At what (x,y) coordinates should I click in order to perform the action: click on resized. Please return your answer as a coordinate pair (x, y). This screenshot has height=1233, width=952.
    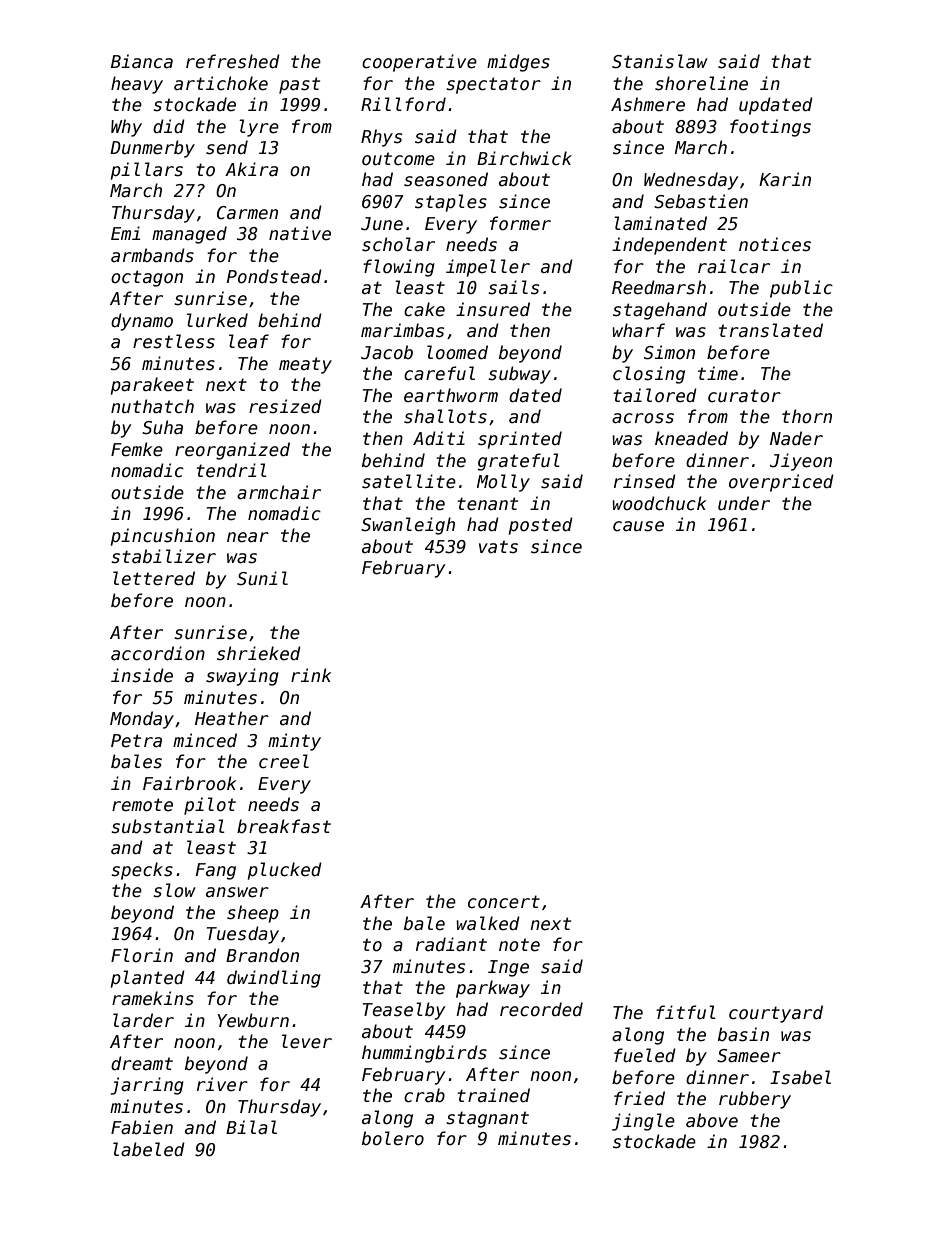
    Looking at the image, I should click on (285, 406).
